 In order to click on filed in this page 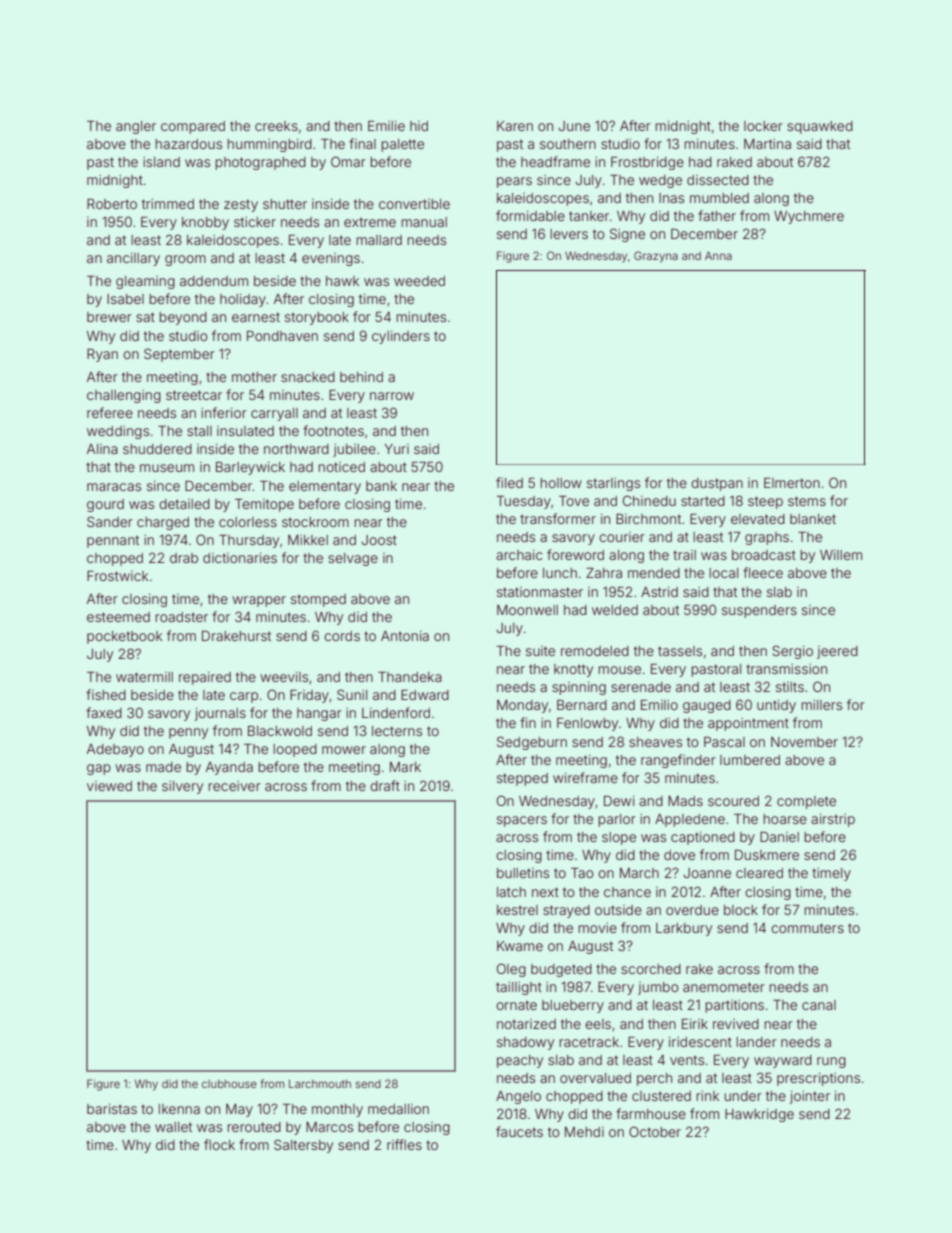, I will do `click(509, 482)`.
